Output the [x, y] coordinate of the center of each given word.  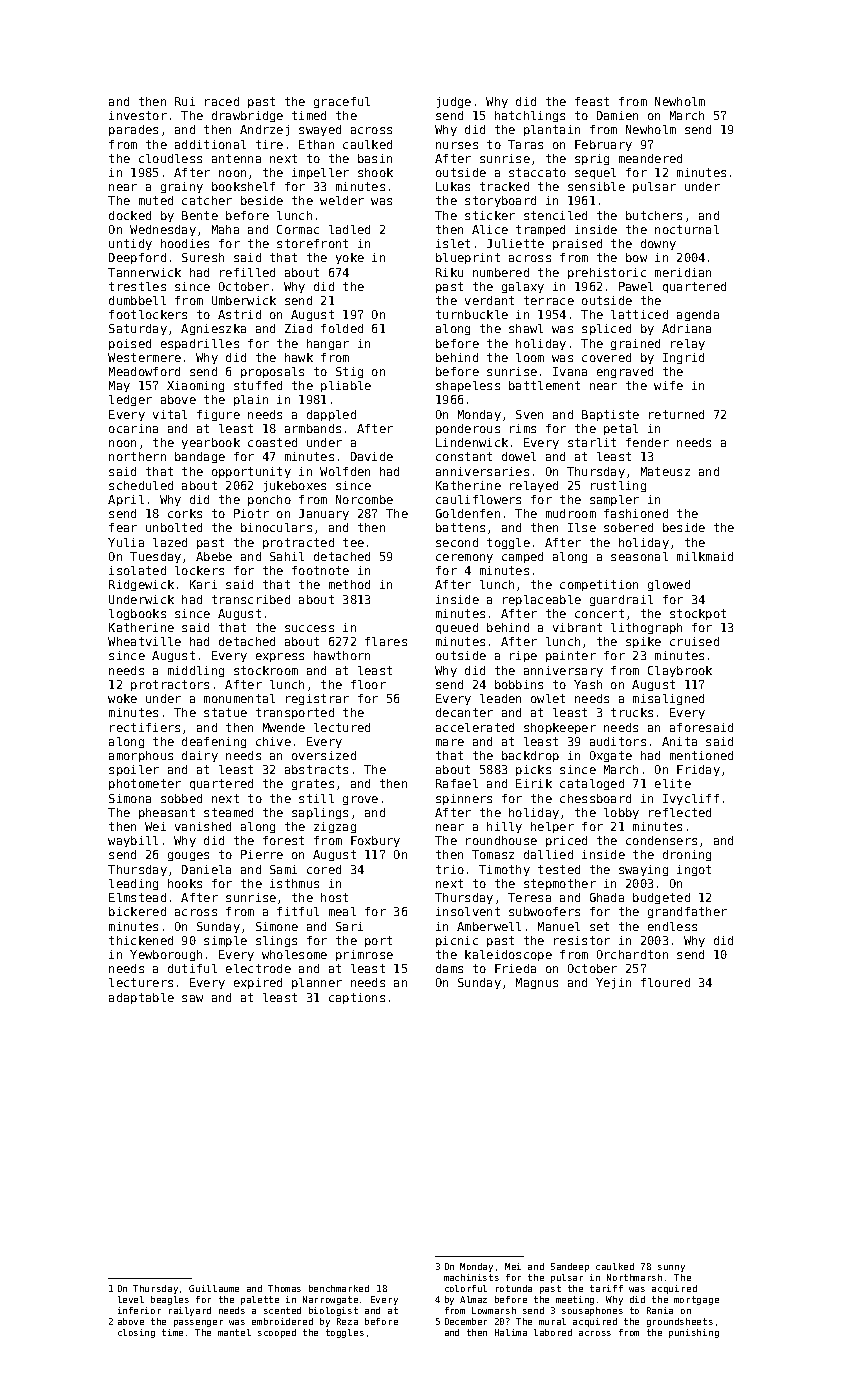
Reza [347, 1321]
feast [592, 101]
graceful [342, 102]
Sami [283, 869]
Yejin [613, 983]
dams [449, 968]
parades [133, 130]
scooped [277, 1333]
